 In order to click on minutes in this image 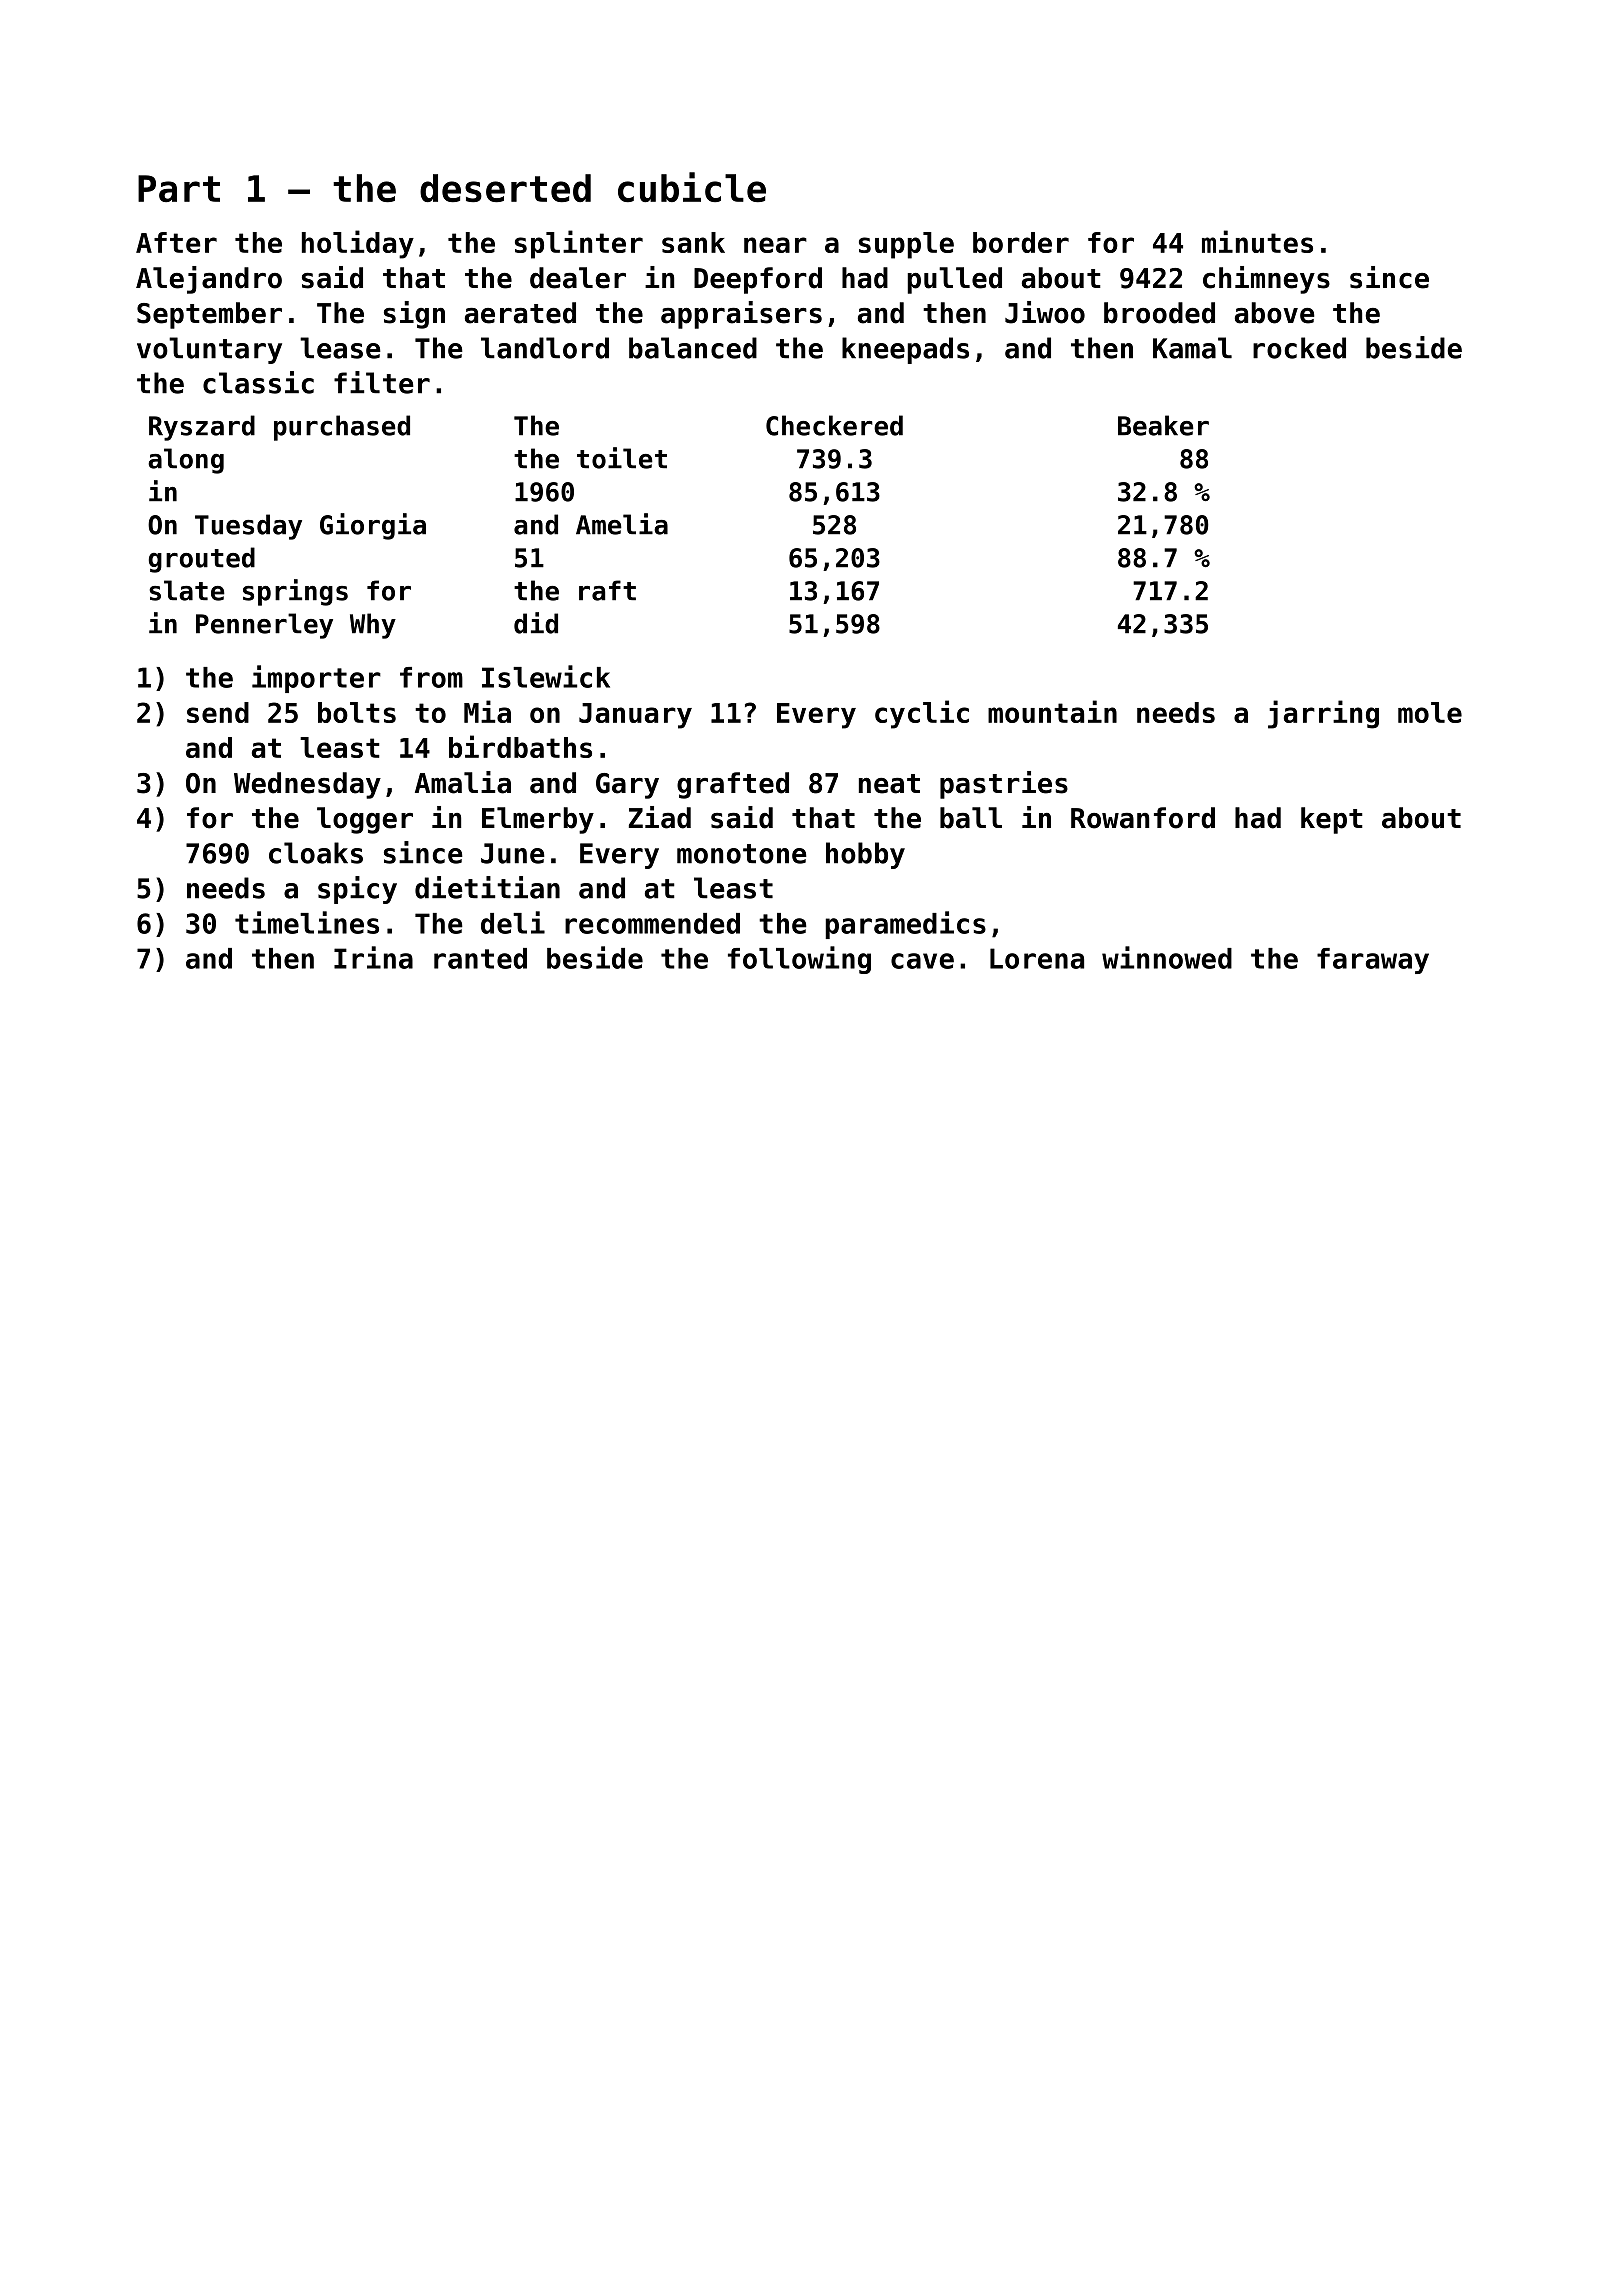, I will do `click(1257, 241)`.
